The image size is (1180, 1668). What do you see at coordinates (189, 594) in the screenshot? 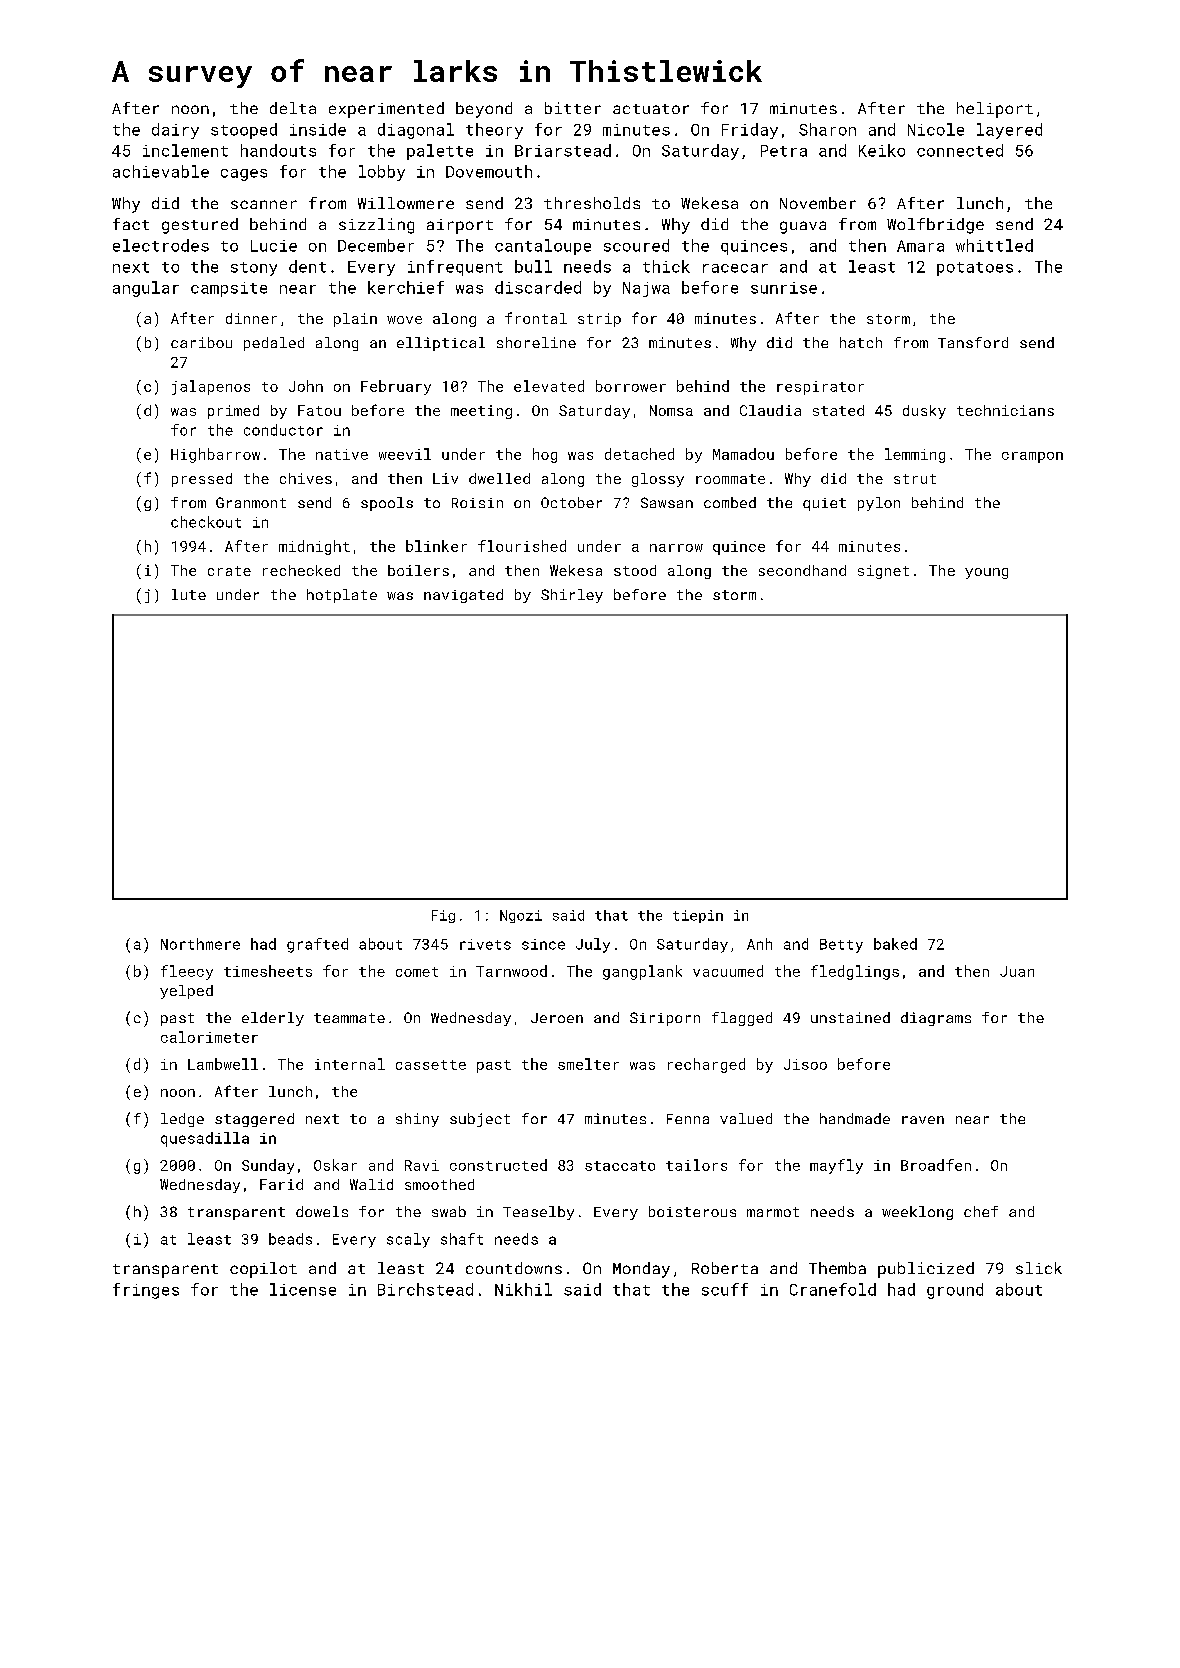
I see `lute` at bounding box center [189, 594].
